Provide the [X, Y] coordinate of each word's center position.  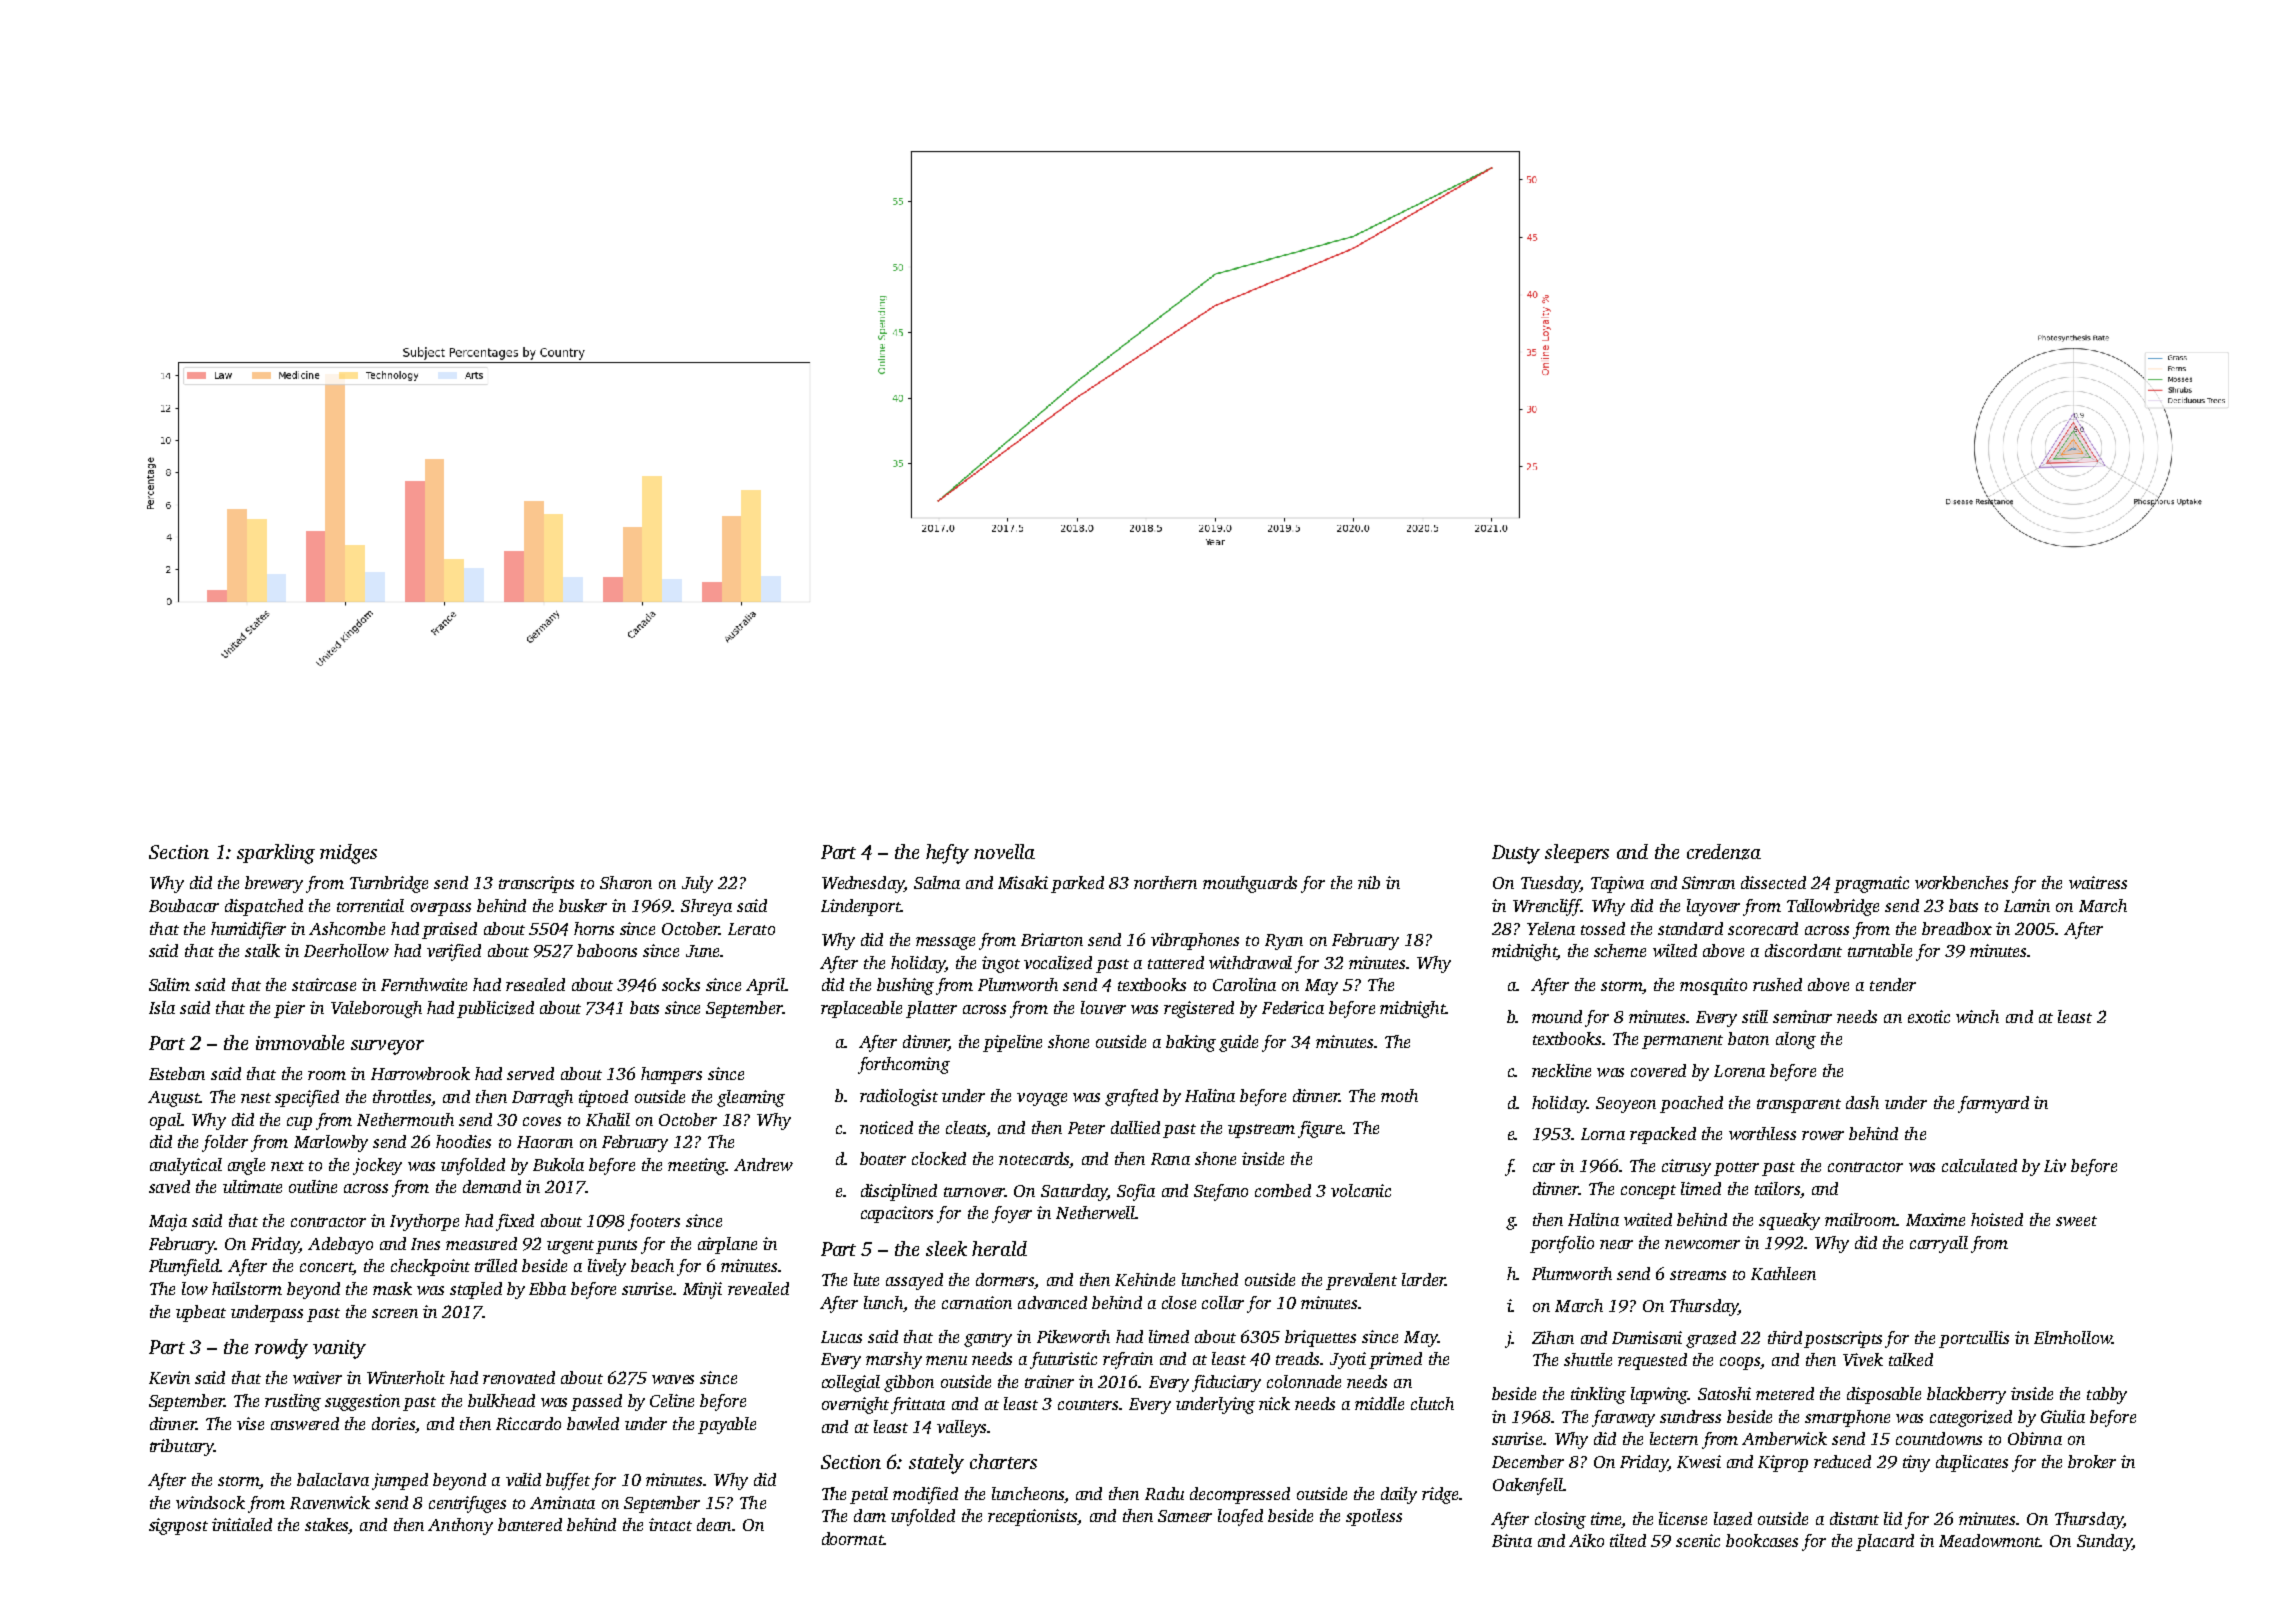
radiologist [899, 1097]
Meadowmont [1989, 1540]
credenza [1724, 852]
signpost [178, 1526]
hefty [947, 854]
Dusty [1516, 854]
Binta [1512, 1540]
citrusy [1686, 1167]
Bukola [558, 1164]
